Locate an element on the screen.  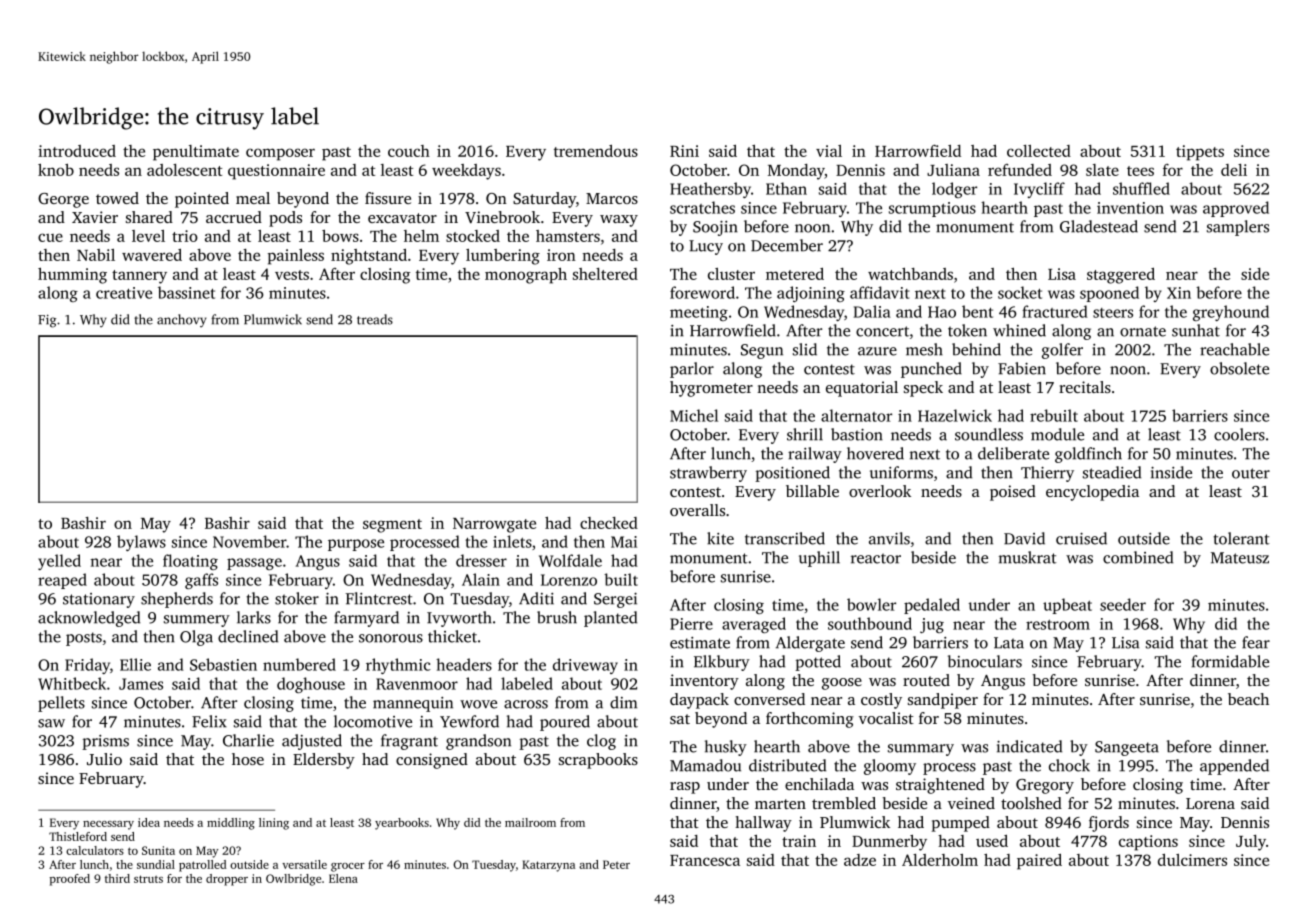
stoker is located at coordinates (297, 598).
